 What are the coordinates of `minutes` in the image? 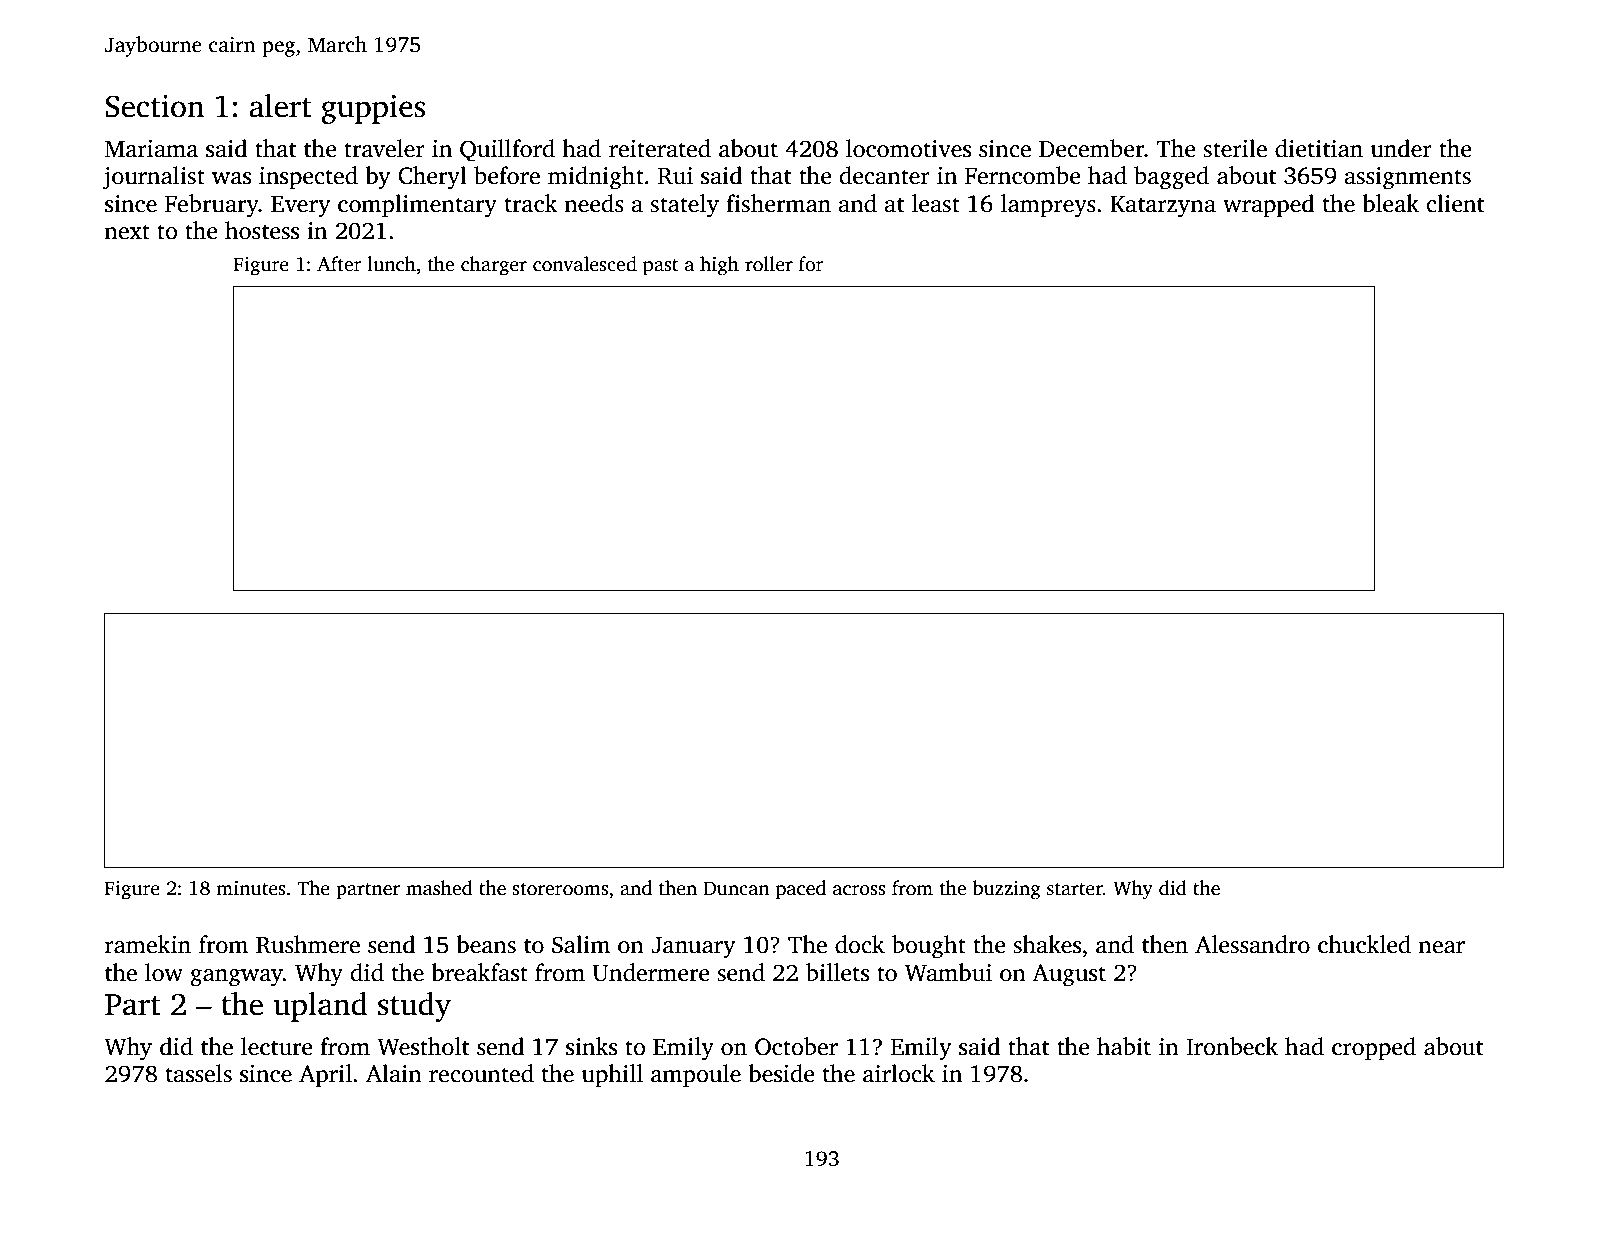 It's located at (251, 888).
